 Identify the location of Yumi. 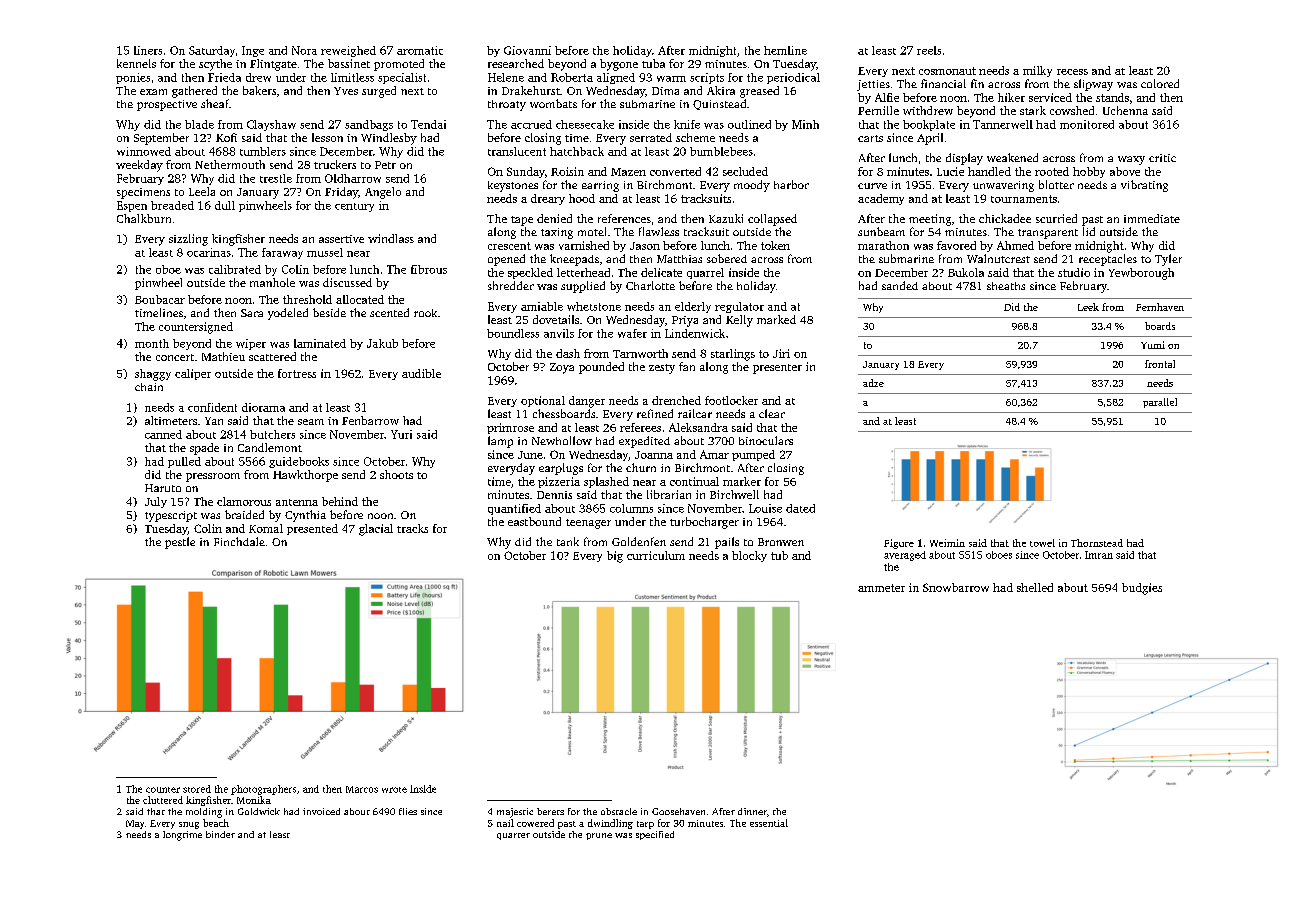
(1153, 345).
